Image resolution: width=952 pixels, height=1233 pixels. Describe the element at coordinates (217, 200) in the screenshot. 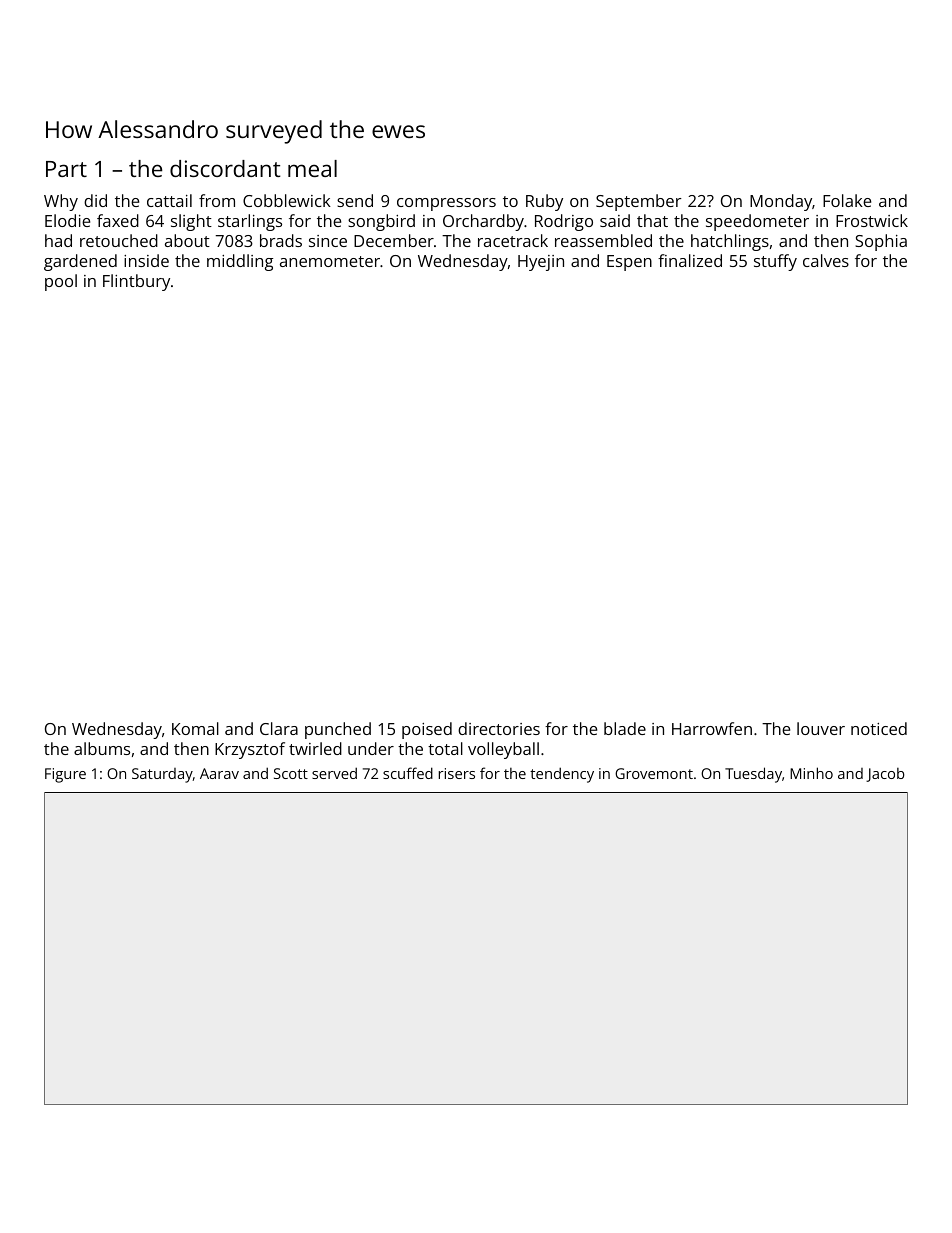

I see `from` at that location.
